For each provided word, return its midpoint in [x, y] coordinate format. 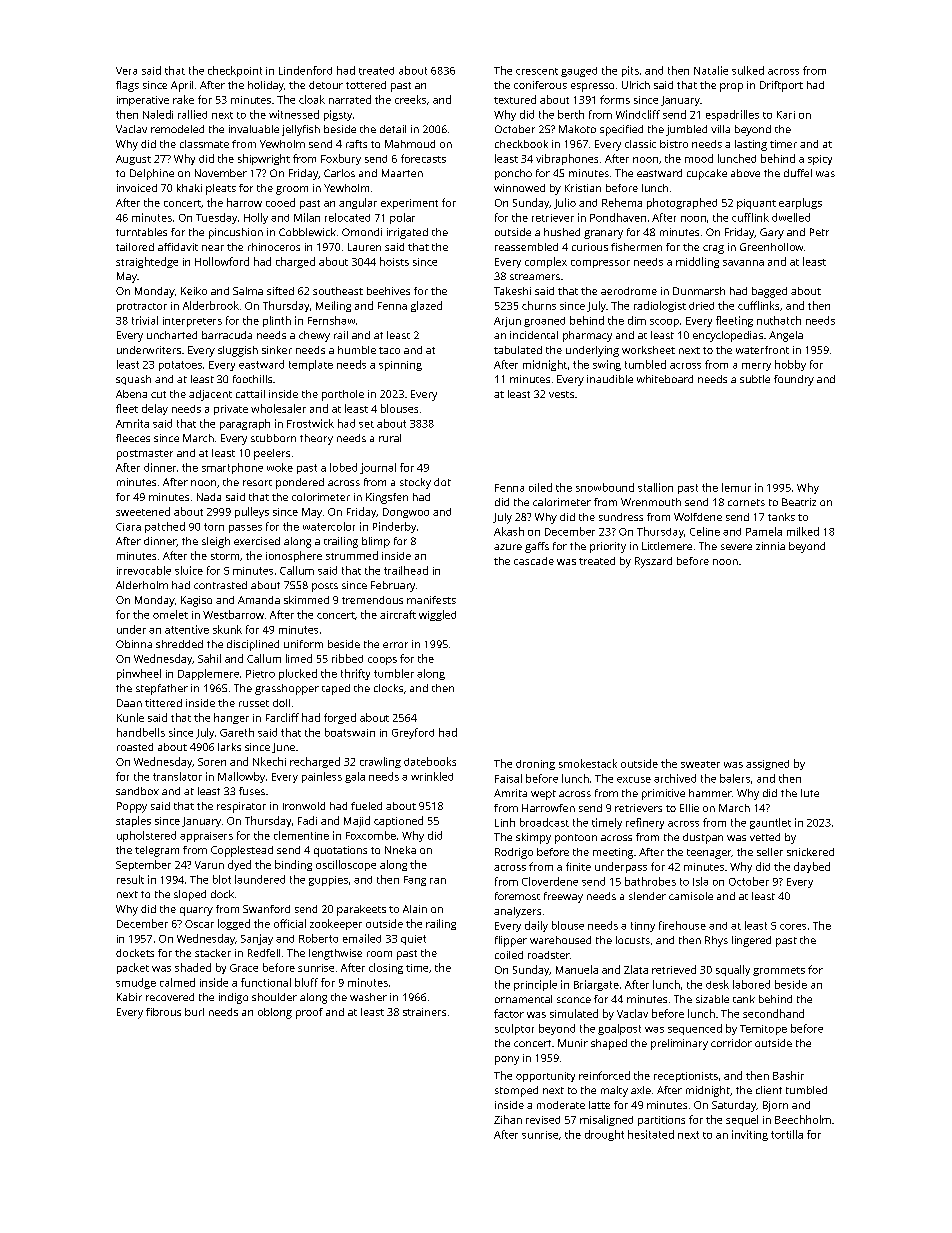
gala [355, 777]
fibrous [163, 1012]
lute [810, 793]
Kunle [130, 717]
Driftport [781, 86]
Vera [126, 71]
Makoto [577, 129]
